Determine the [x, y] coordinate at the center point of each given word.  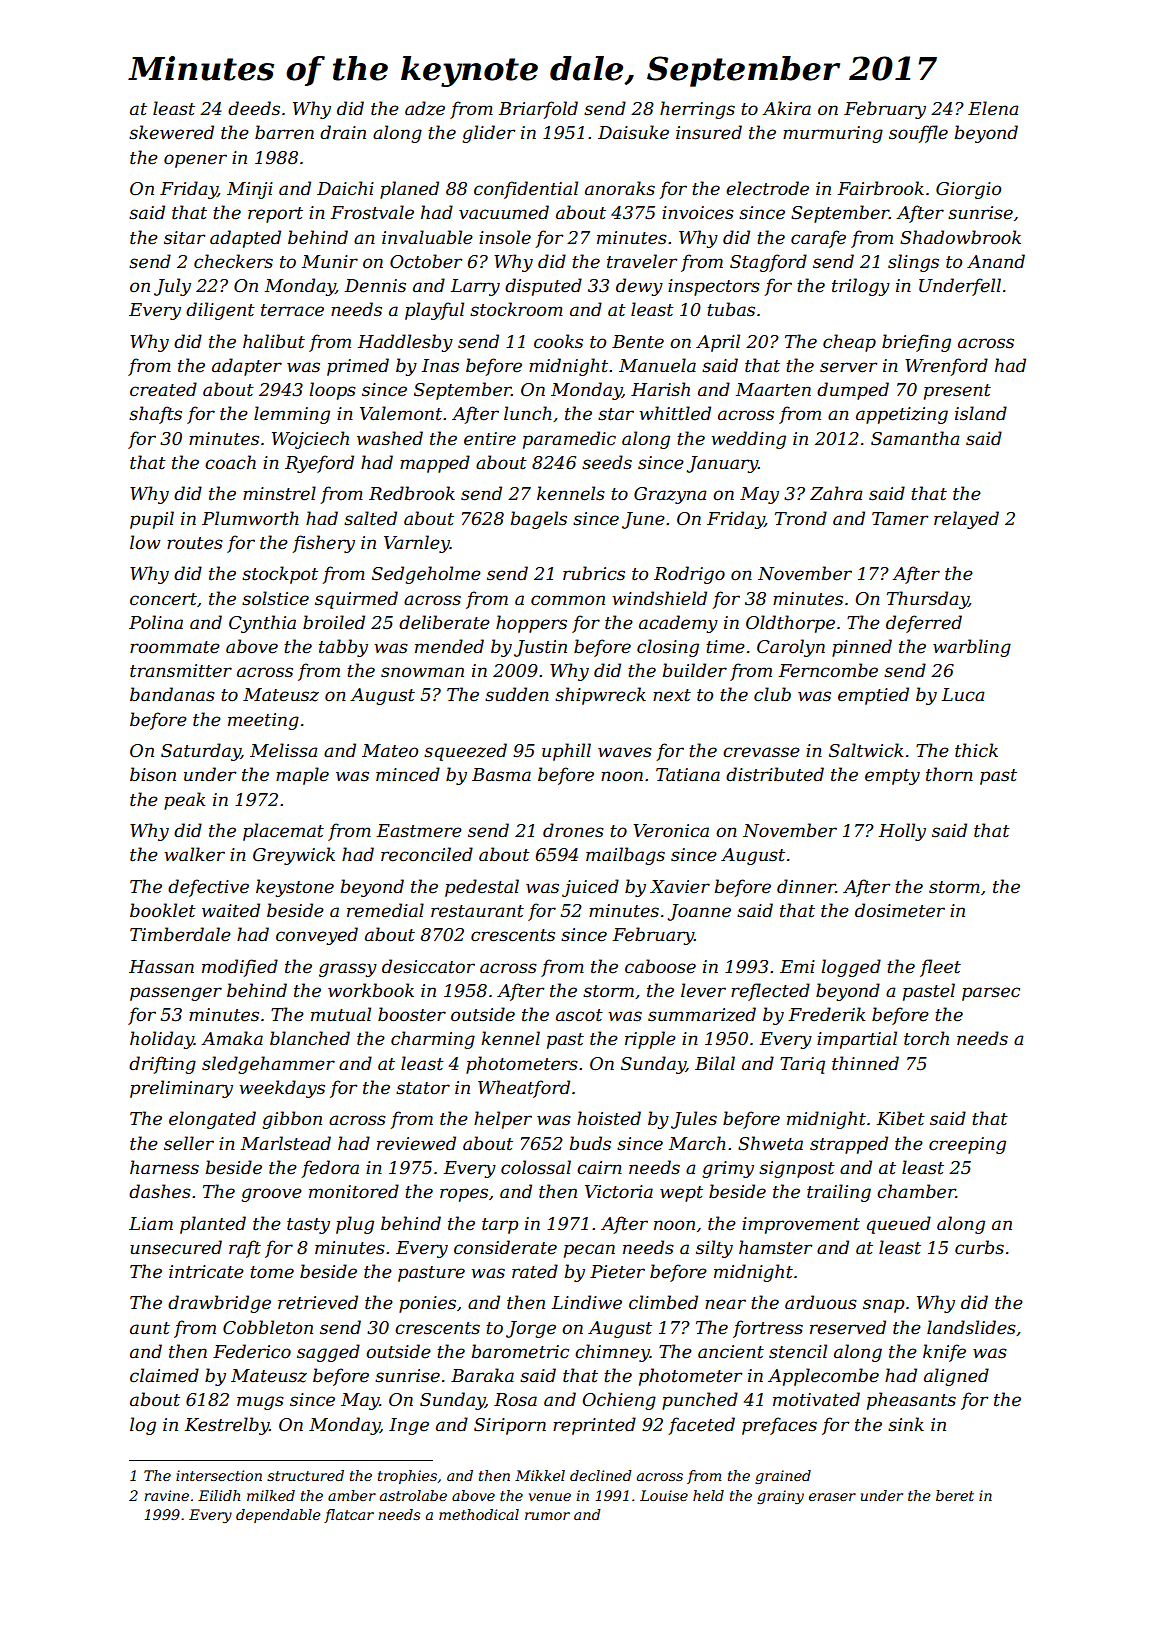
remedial [385, 910]
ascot [579, 1015]
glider [488, 134]
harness [164, 1167]
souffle [918, 134]
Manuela [657, 365]
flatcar [349, 1516]
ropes [464, 1195]
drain [343, 132]
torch [926, 1038]
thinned [865, 1063]
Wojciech [310, 440]
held [708, 1495]
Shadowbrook [960, 237]
